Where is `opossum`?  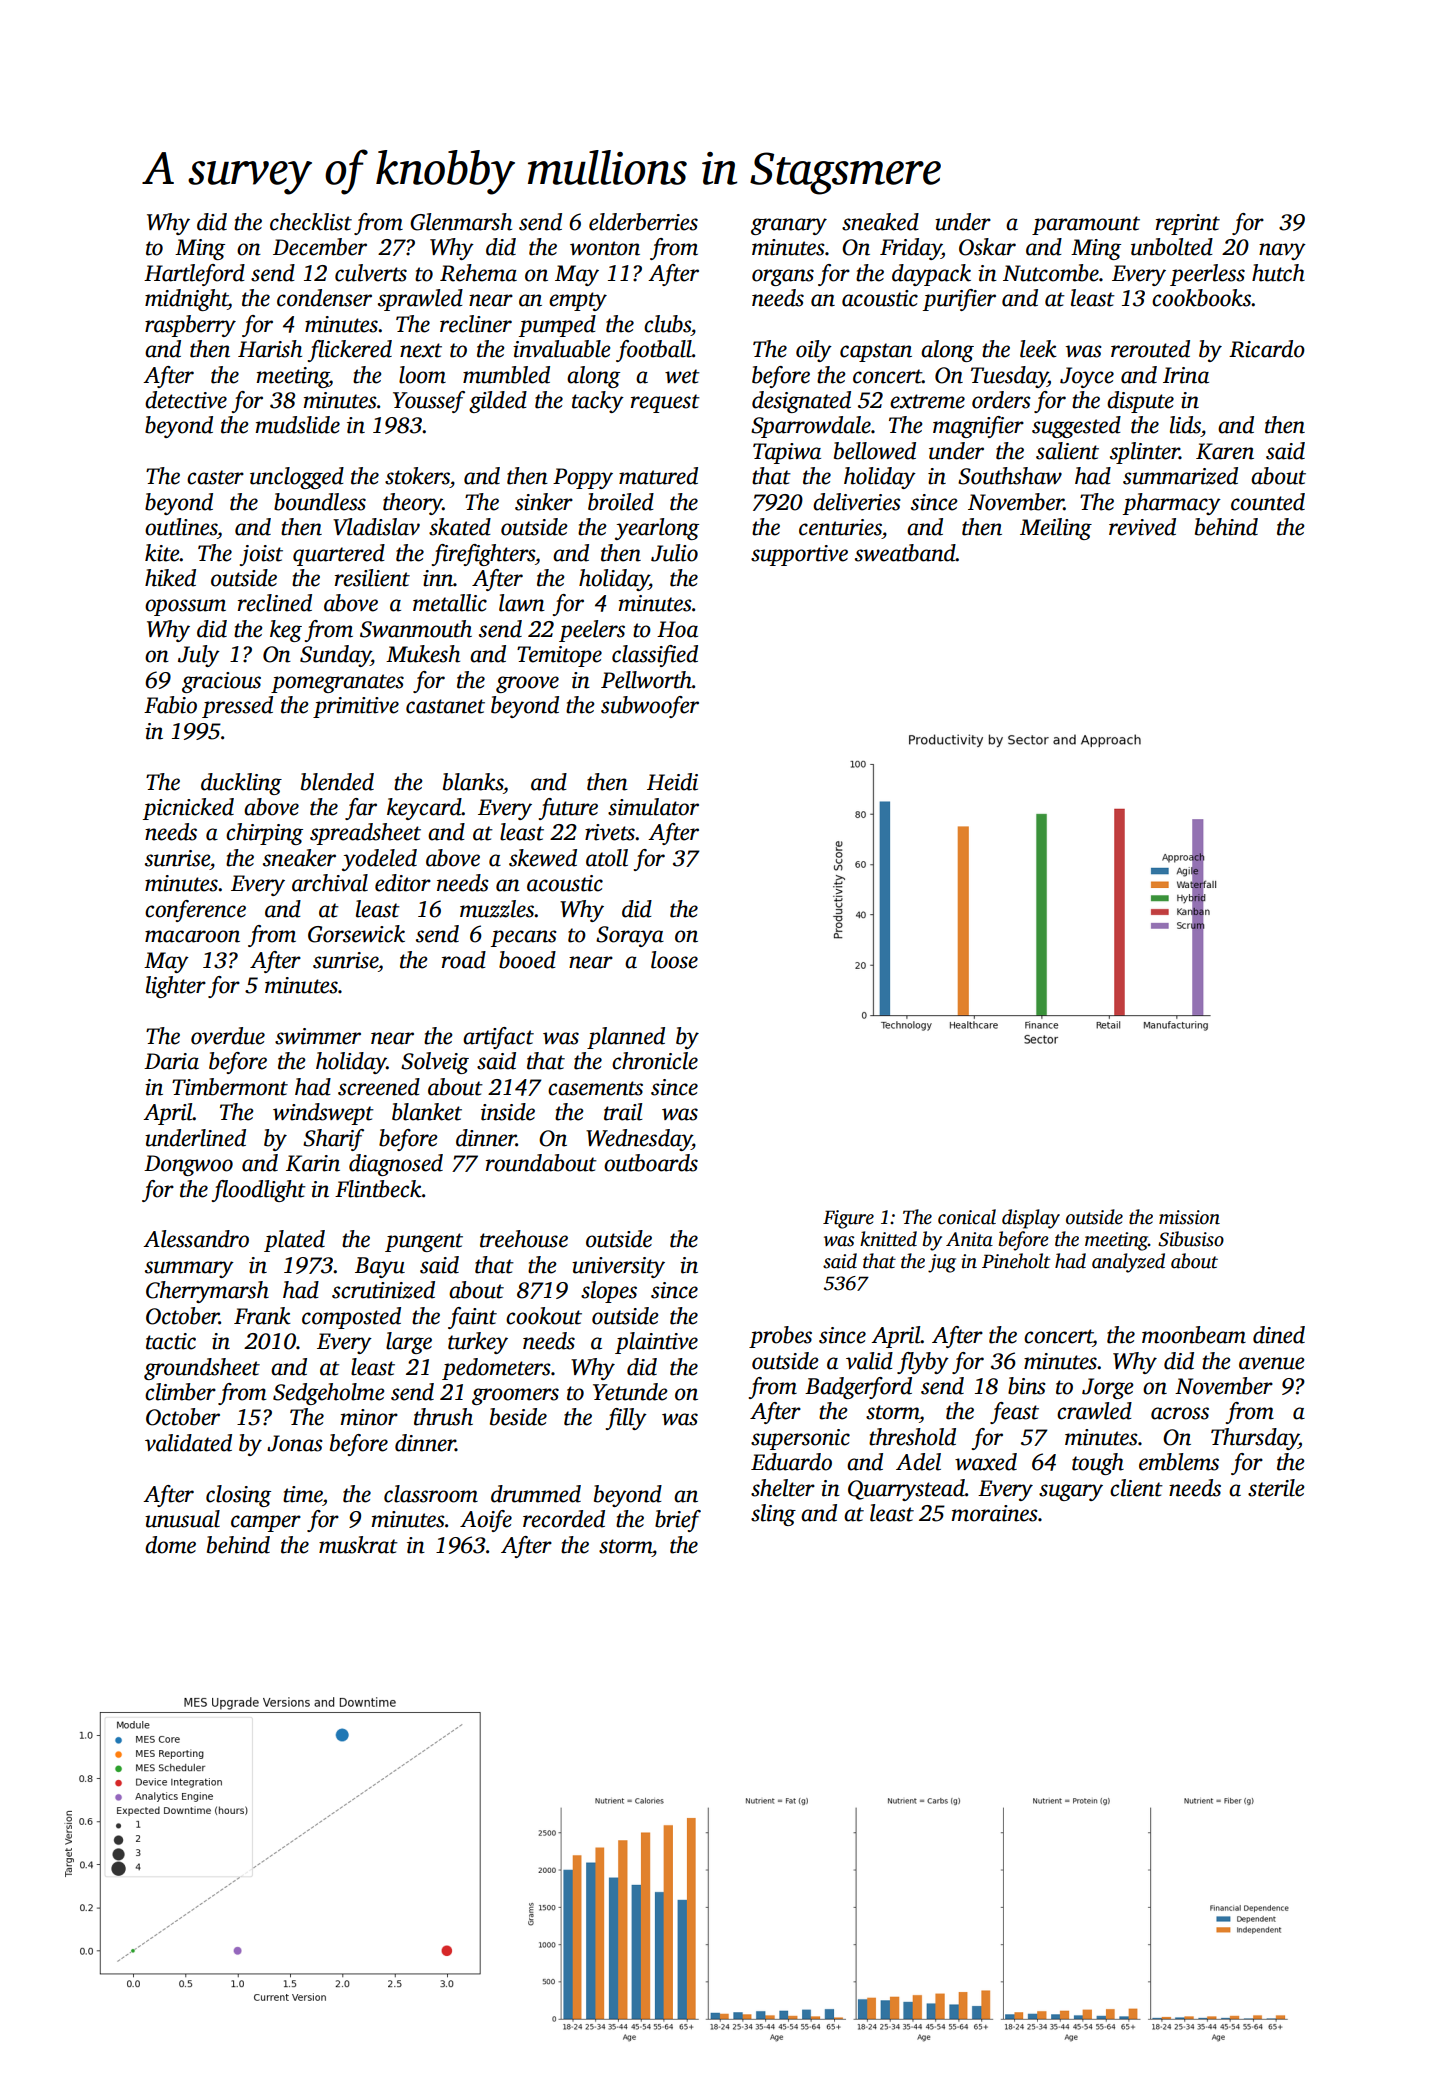
opossum is located at coordinates (185, 607).
